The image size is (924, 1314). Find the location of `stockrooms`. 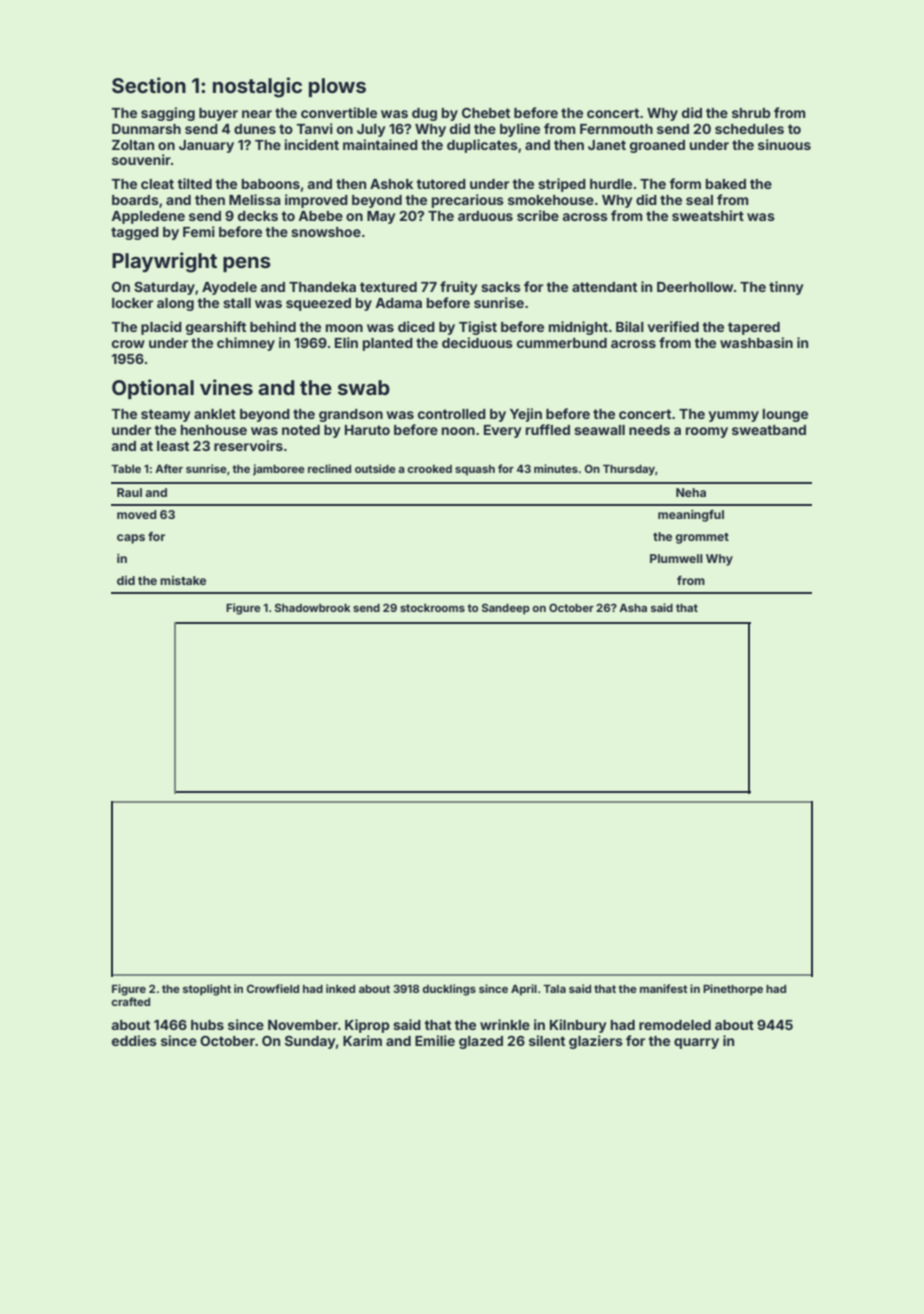

stockrooms is located at coordinates (432, 608).
